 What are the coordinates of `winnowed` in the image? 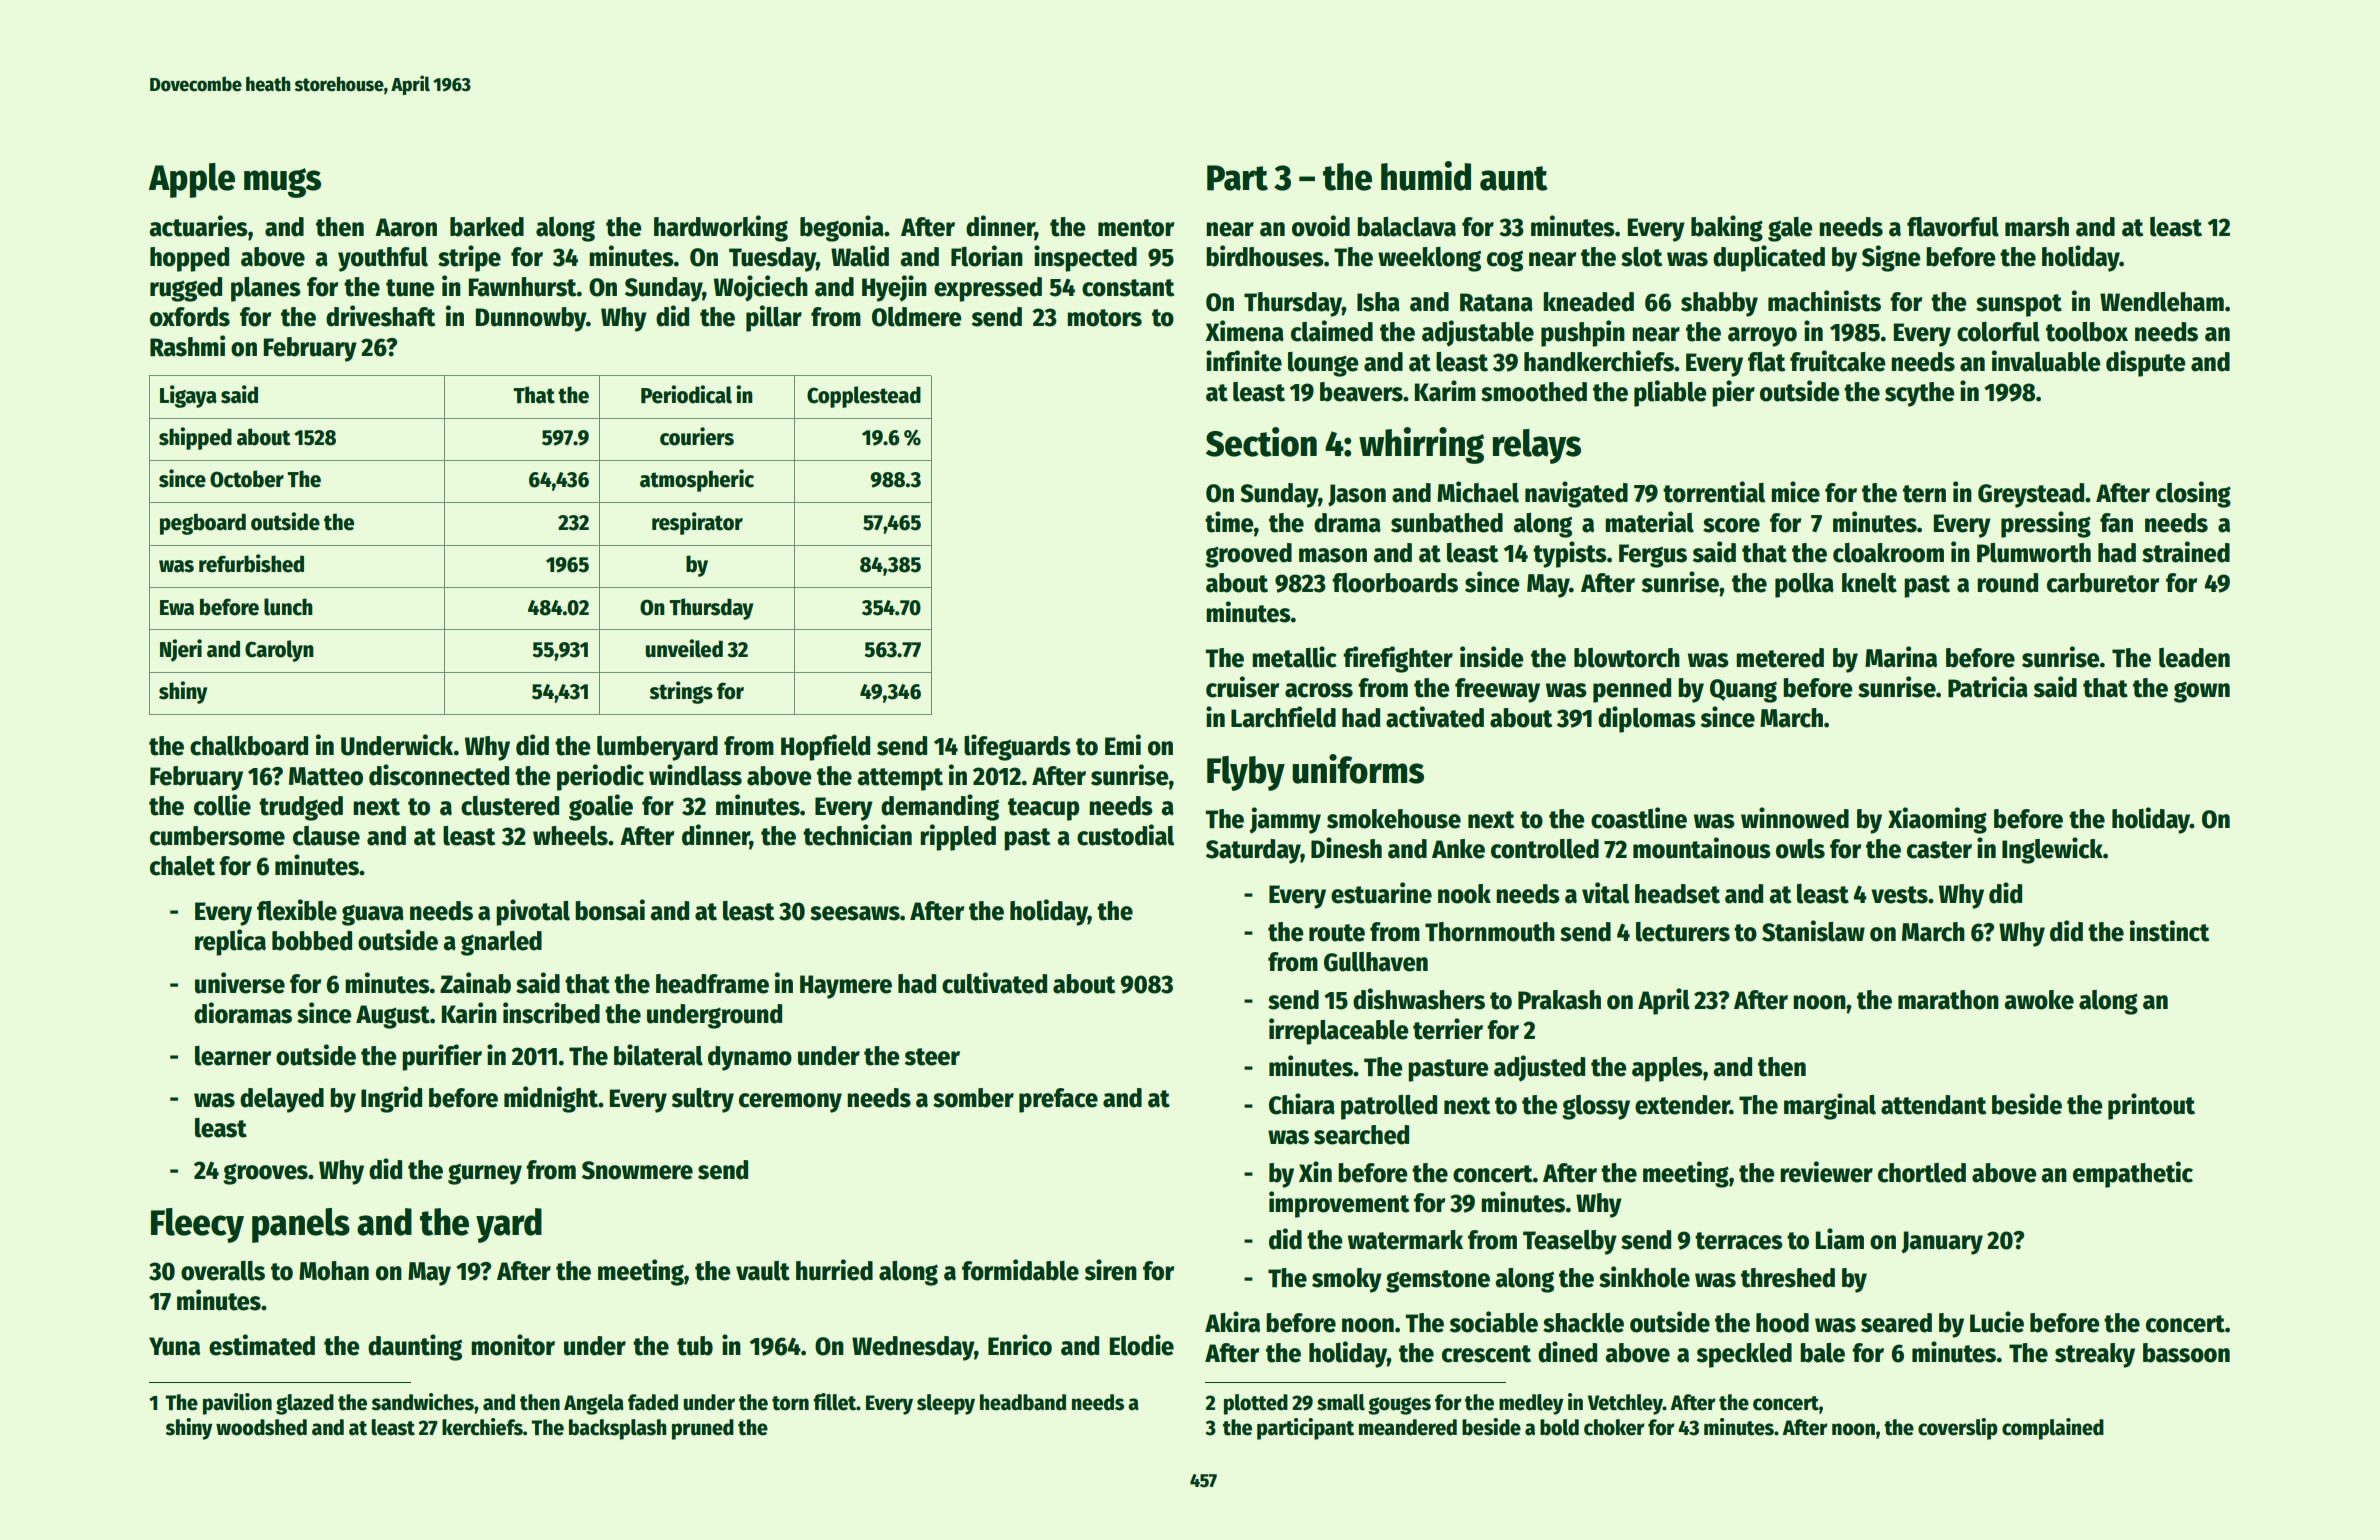 It's located at (1795, 818).
